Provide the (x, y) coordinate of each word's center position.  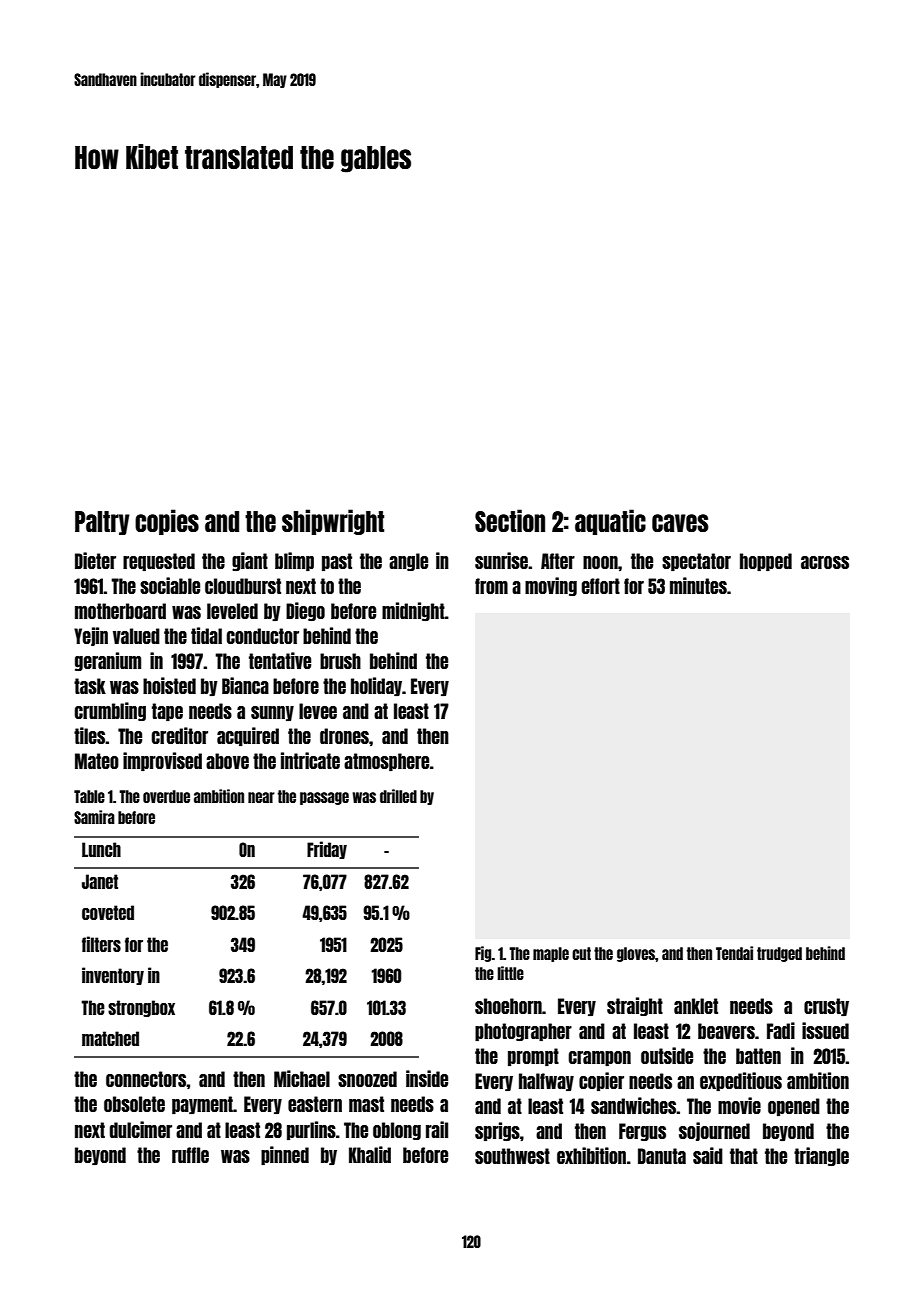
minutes (698, 585)
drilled (398, 796)
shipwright (333, 522)
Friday (327, 850)
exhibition (591, 1155)
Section (510, 520)
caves (680, 523)
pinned (285, 1155)
